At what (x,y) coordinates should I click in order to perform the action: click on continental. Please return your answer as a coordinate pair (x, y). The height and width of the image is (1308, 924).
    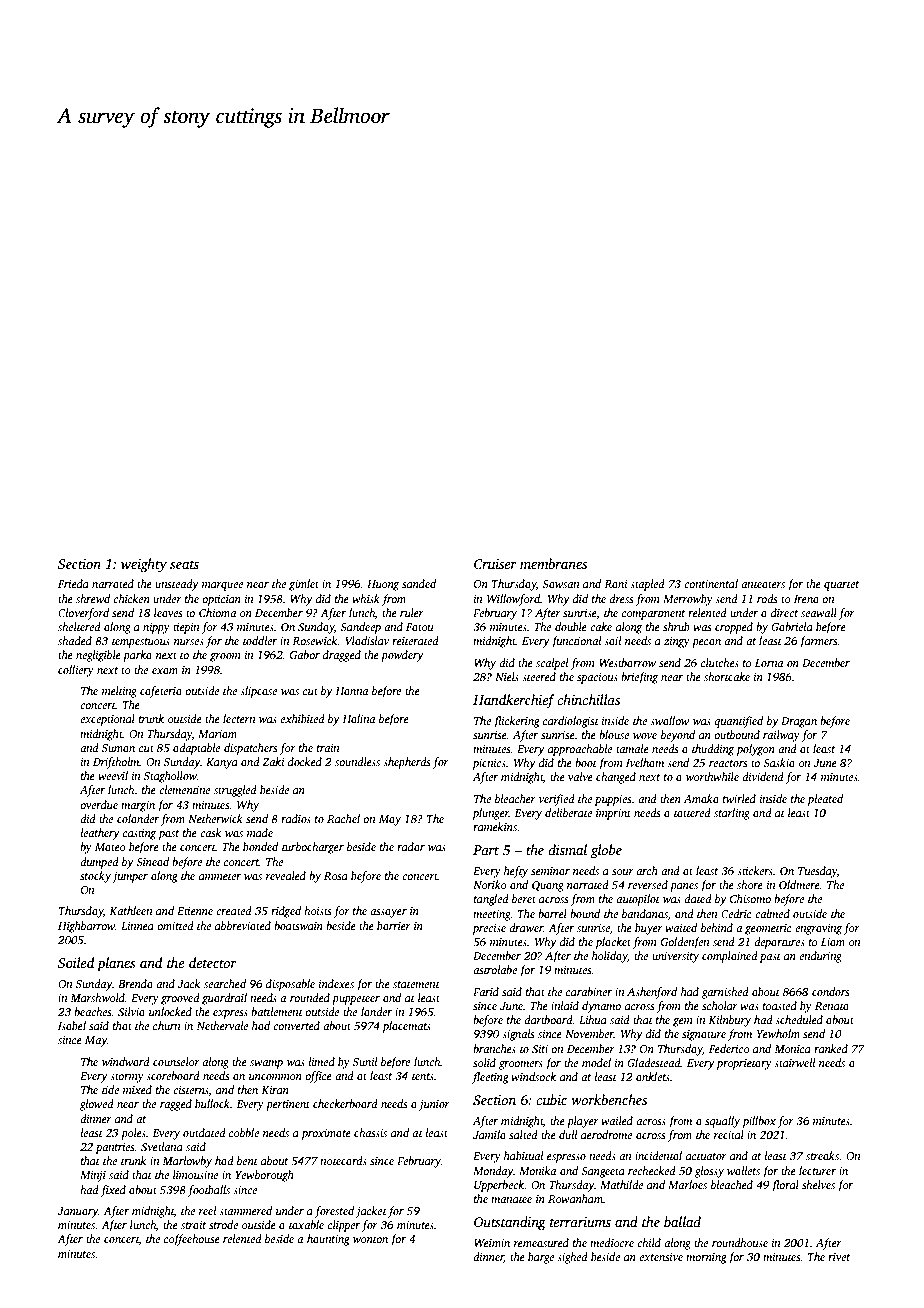
    Looking at the image, I should click on (711, 583).
